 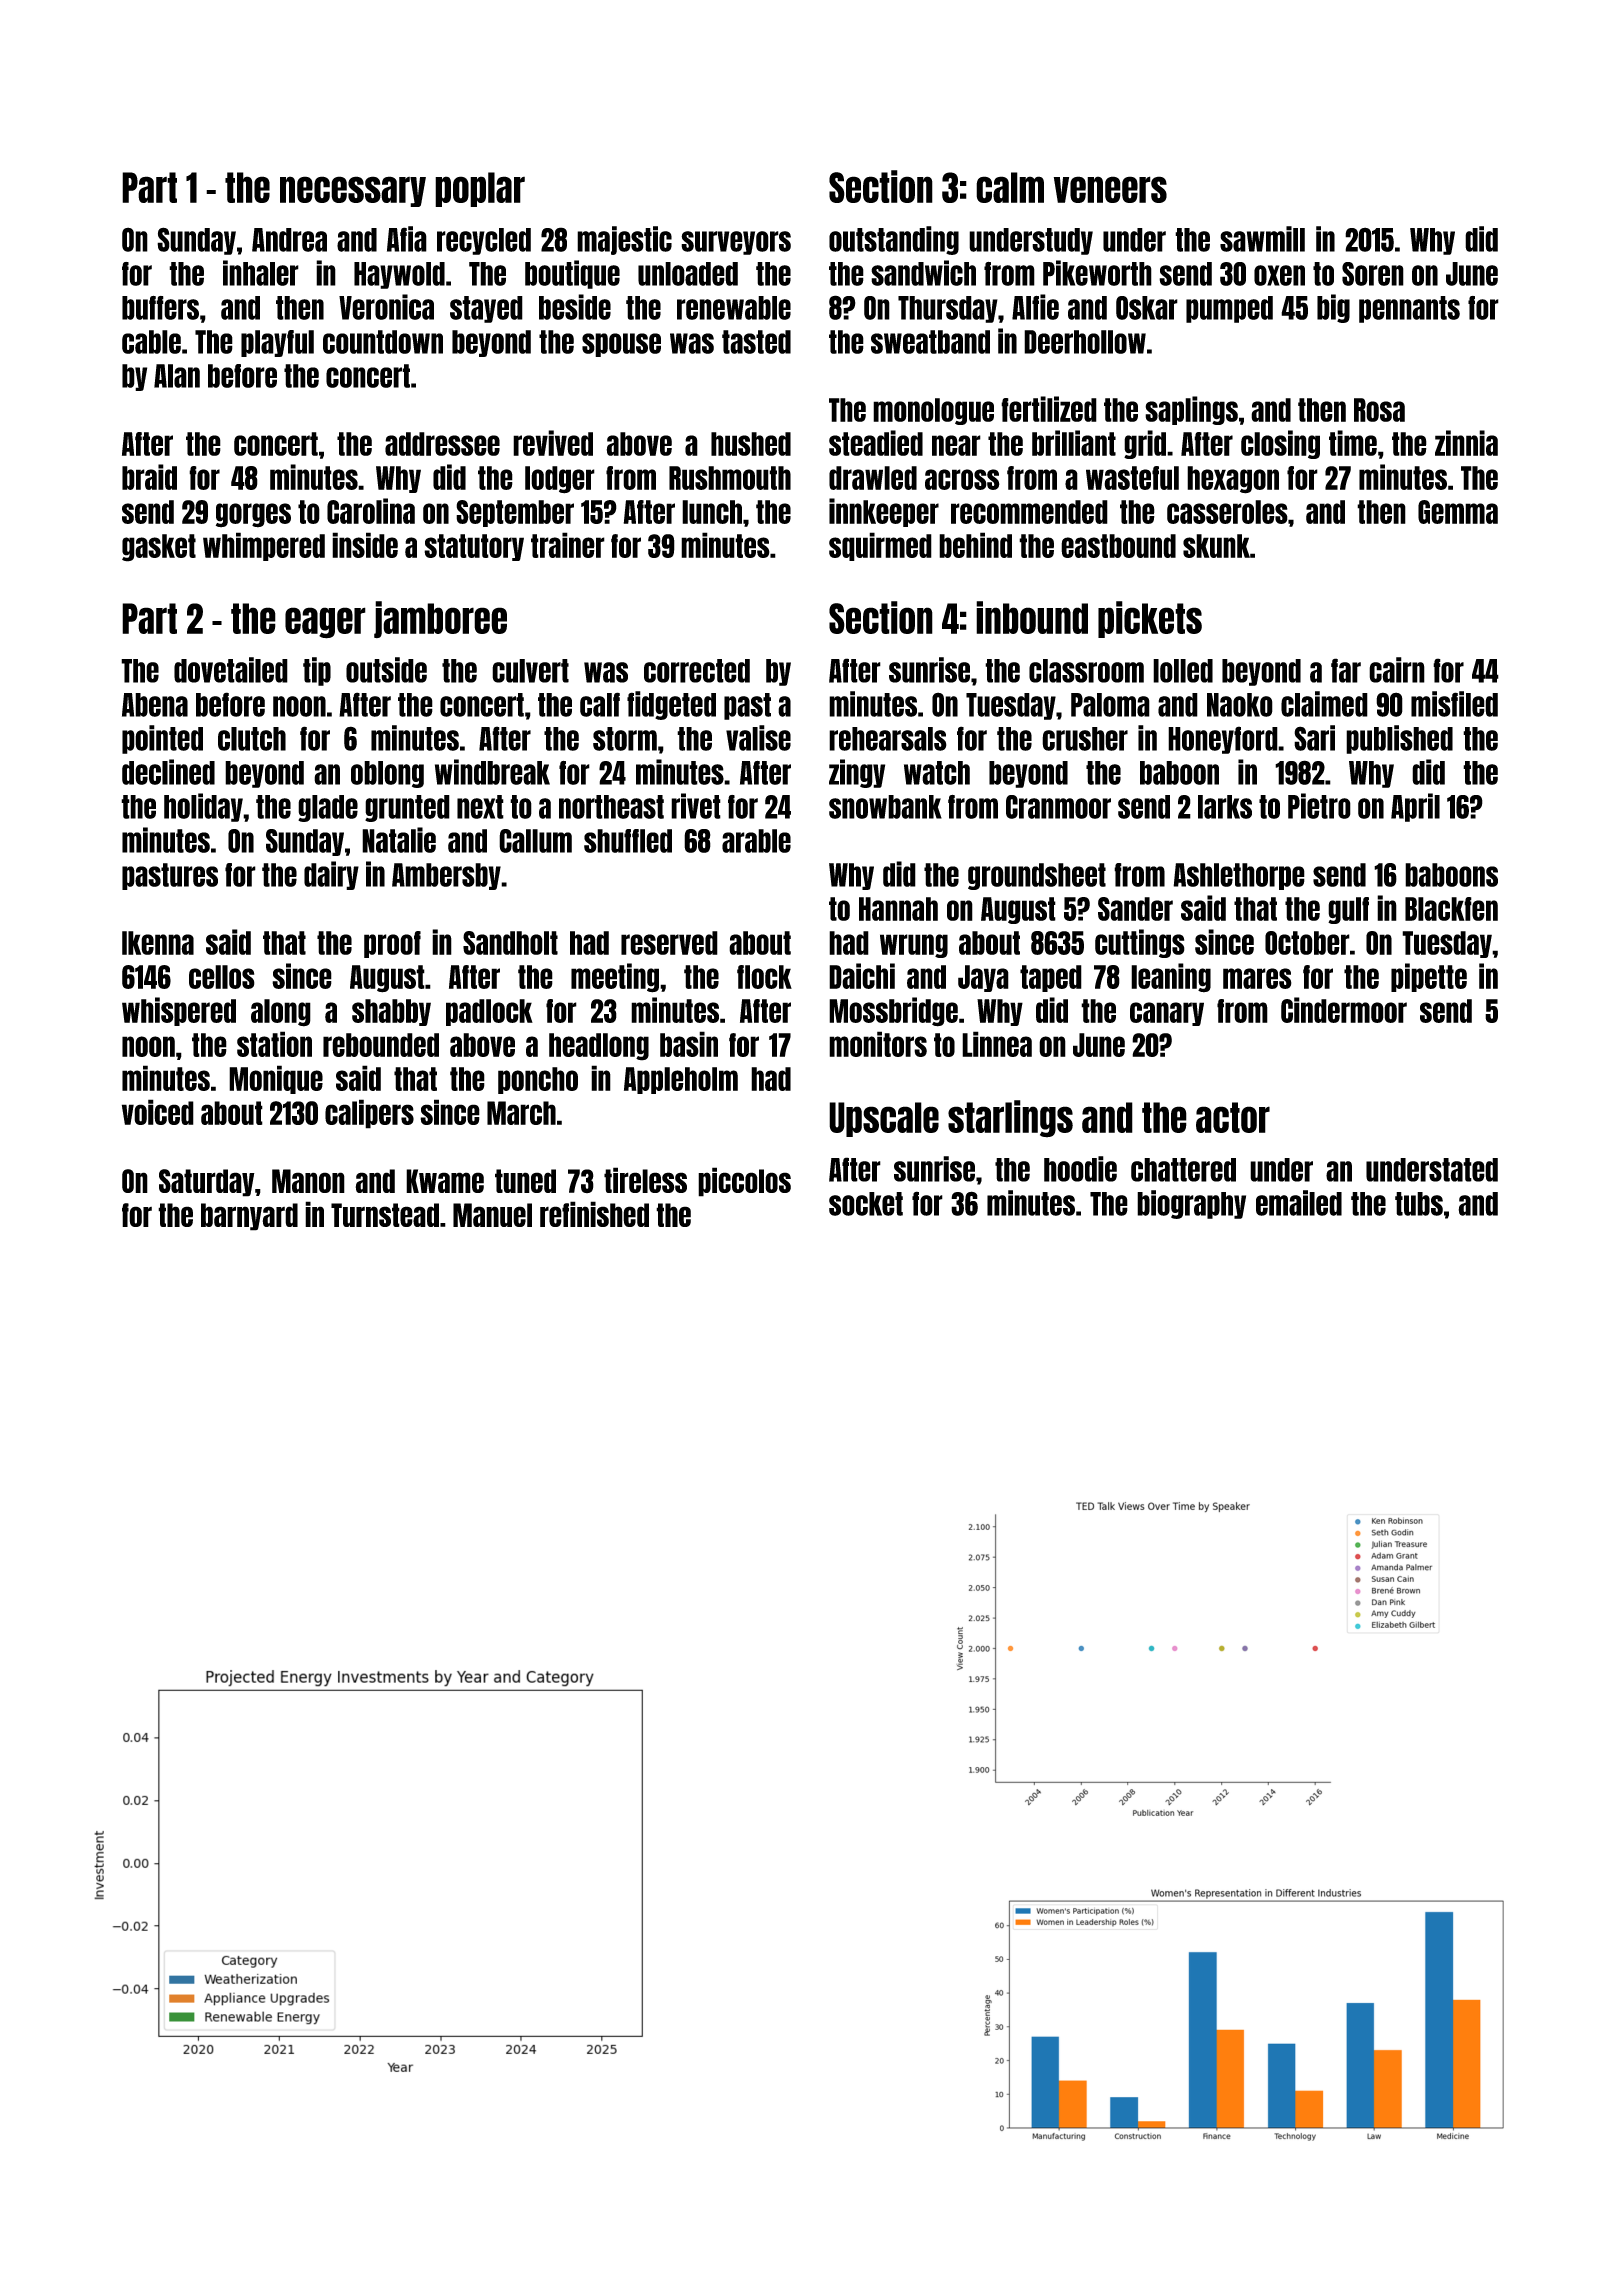 What do you see at coordinates (1262, 239) in the document?
I see `sawmill` at bounding box center [1262, 239].
